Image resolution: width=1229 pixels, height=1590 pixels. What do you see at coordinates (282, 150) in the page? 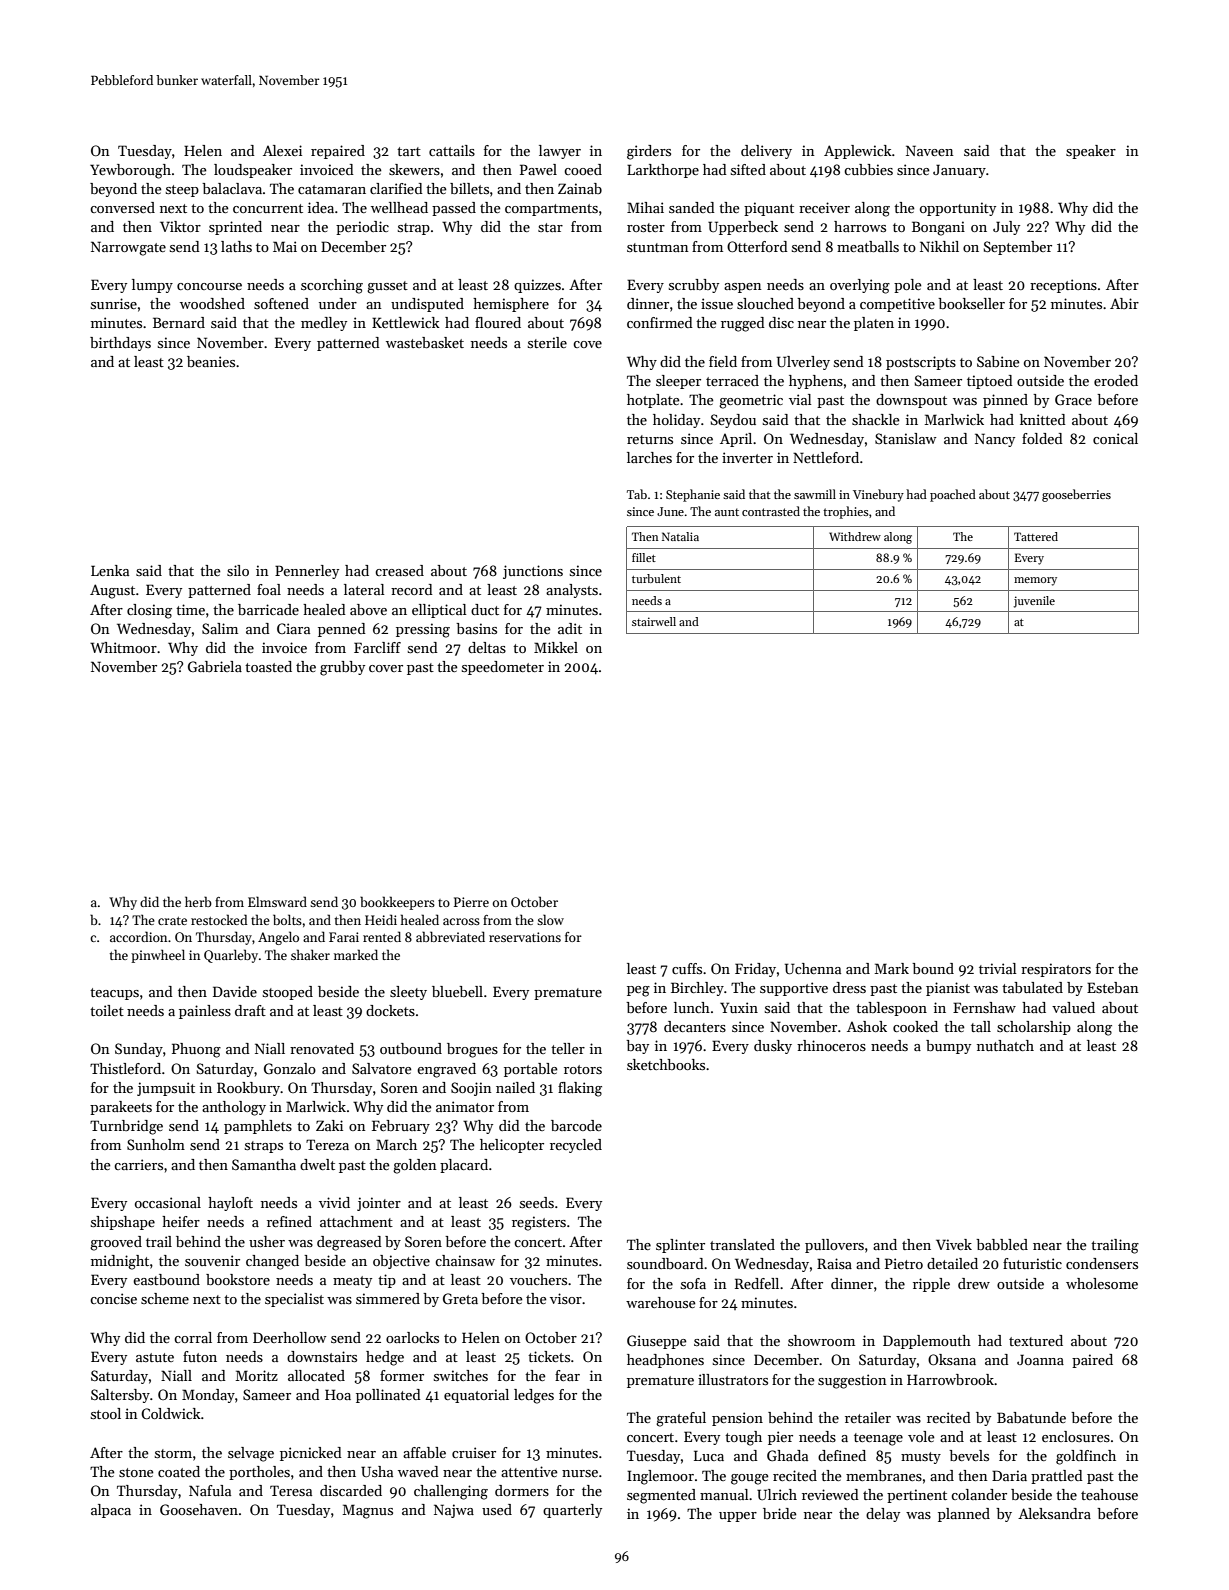
I see `Alexei` at bounding box center [282, 150].
